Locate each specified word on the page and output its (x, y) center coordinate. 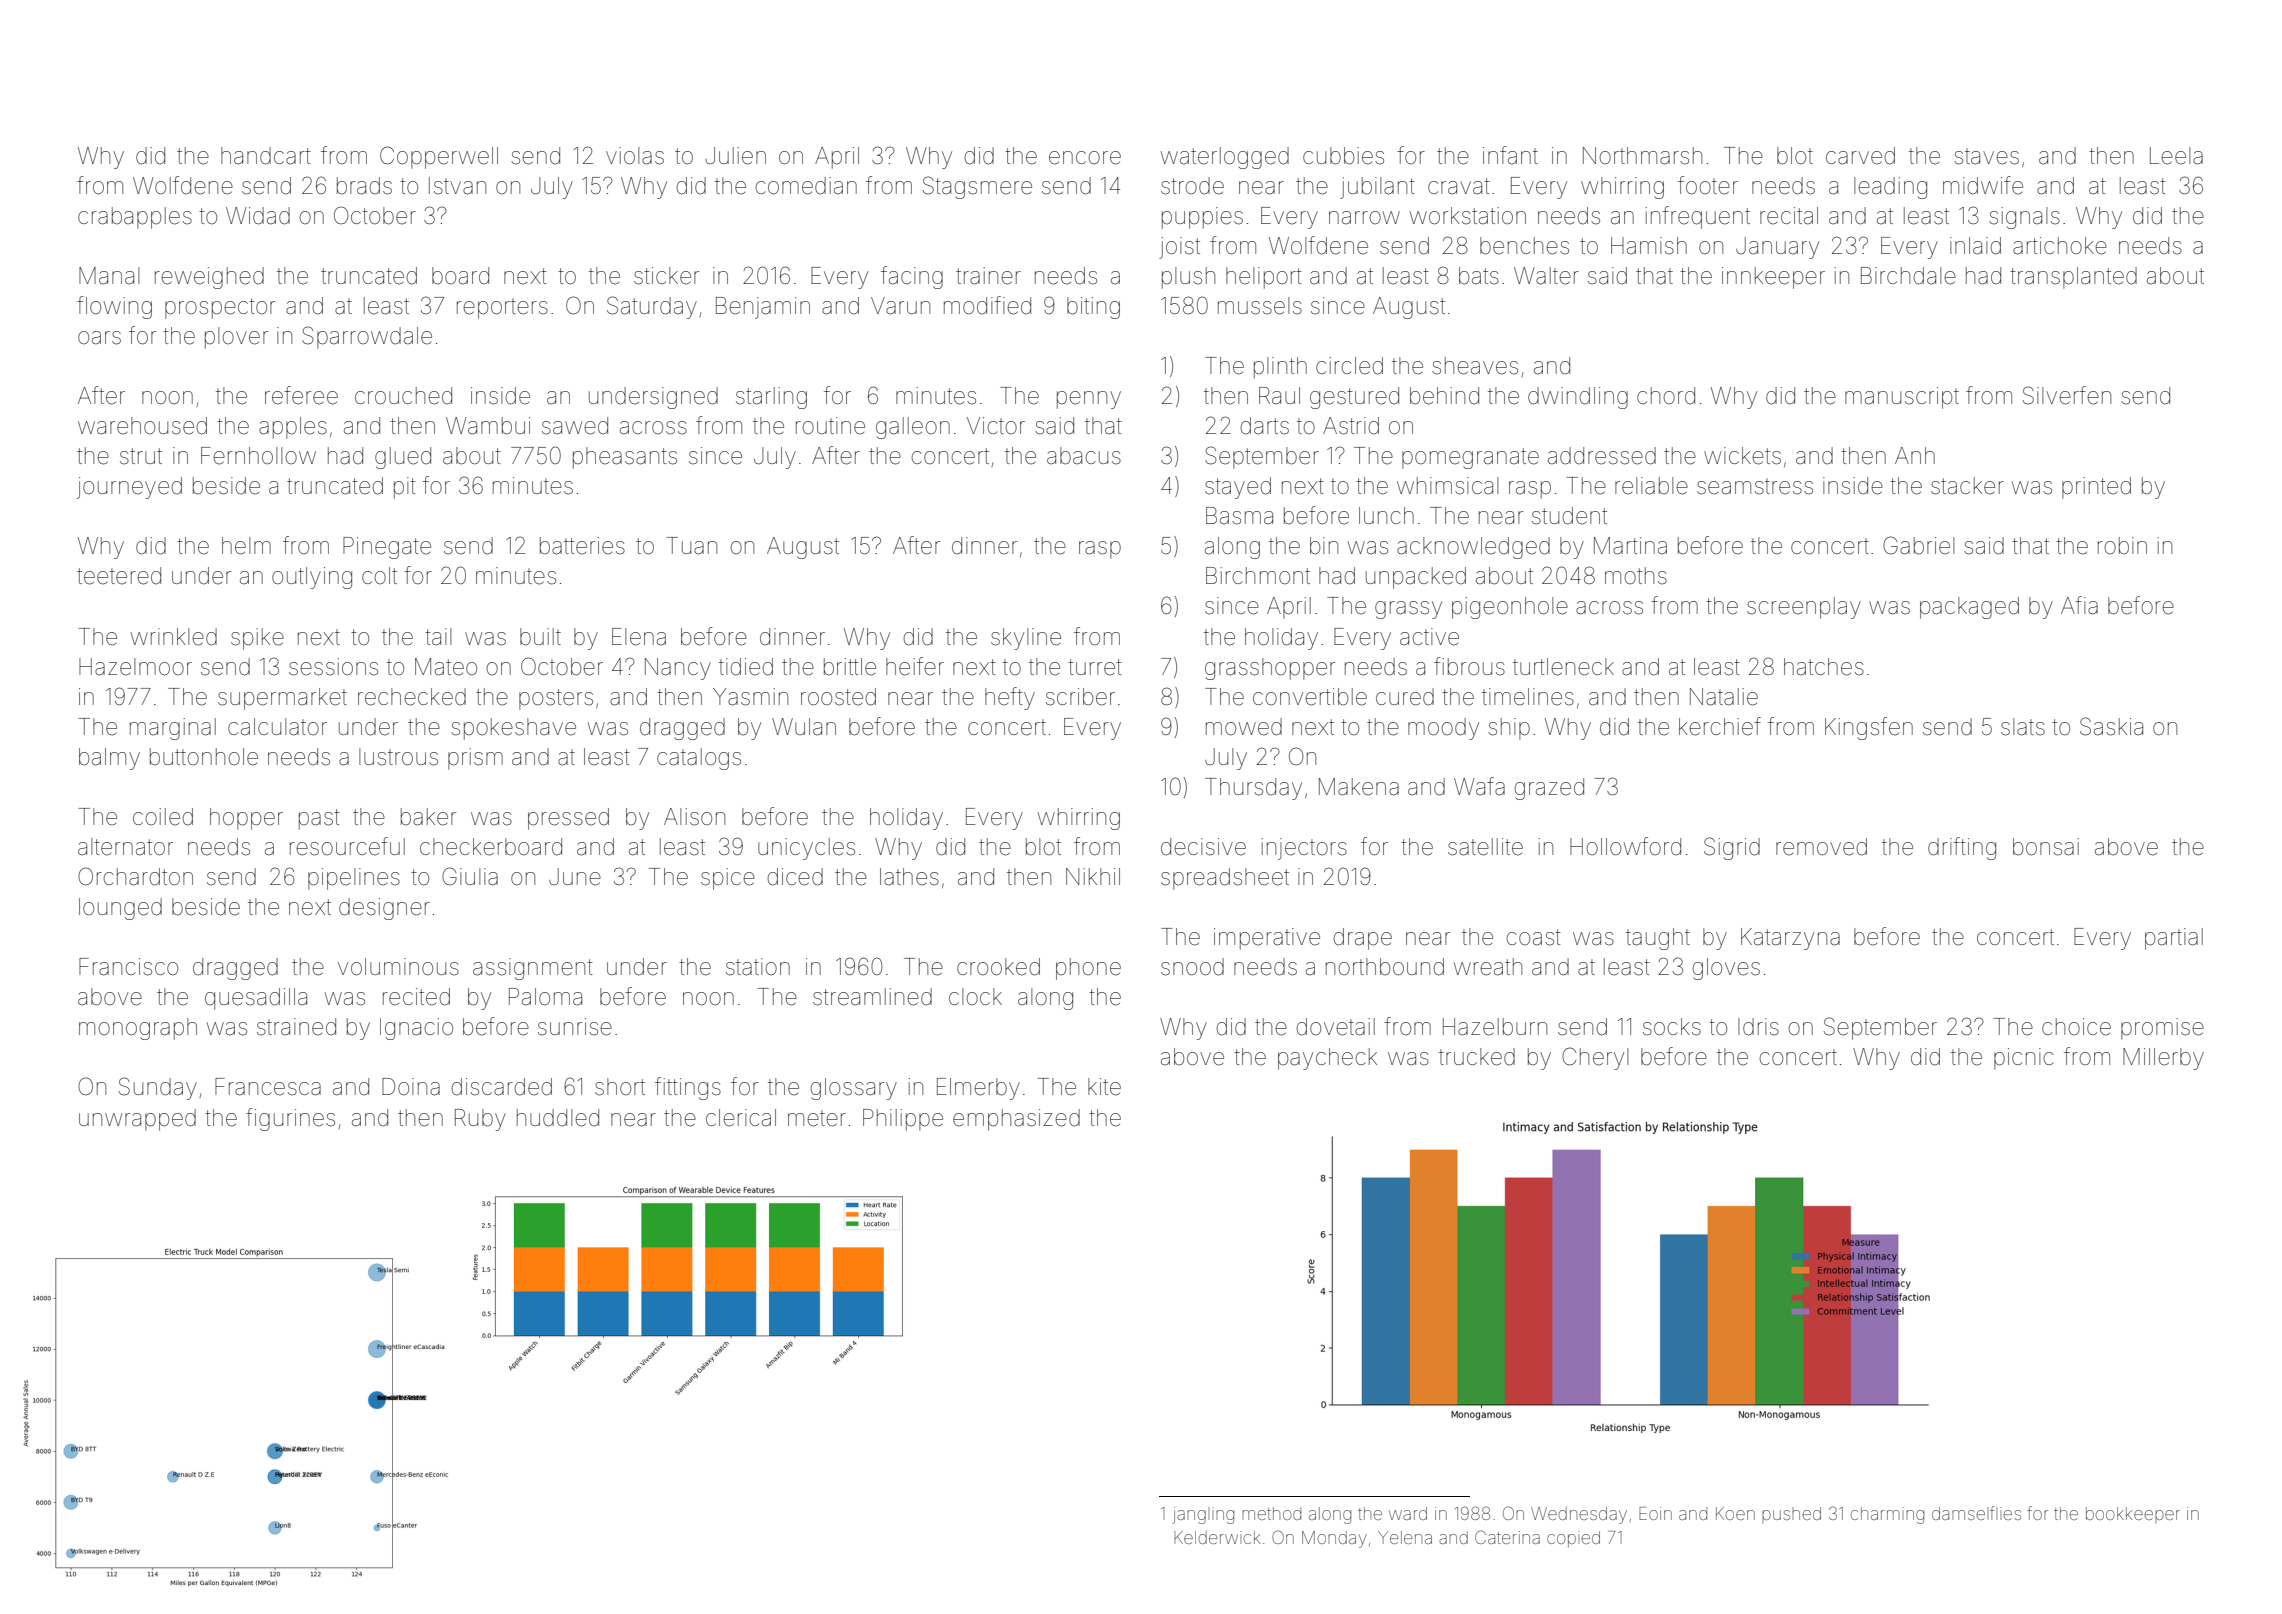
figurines (290, 1119)
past (319, 819)
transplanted (2073, 278)
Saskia (2111, 726)
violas (635, 156)
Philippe (903, 1120)
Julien (736, 156)
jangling (1203, 1515)
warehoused (142, 426)
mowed (1244, 727)
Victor (996, 425)
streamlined (872, 997)
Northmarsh (1642, 156)
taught (1658, 939)
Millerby (2163, 1059)
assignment (533, 969)
